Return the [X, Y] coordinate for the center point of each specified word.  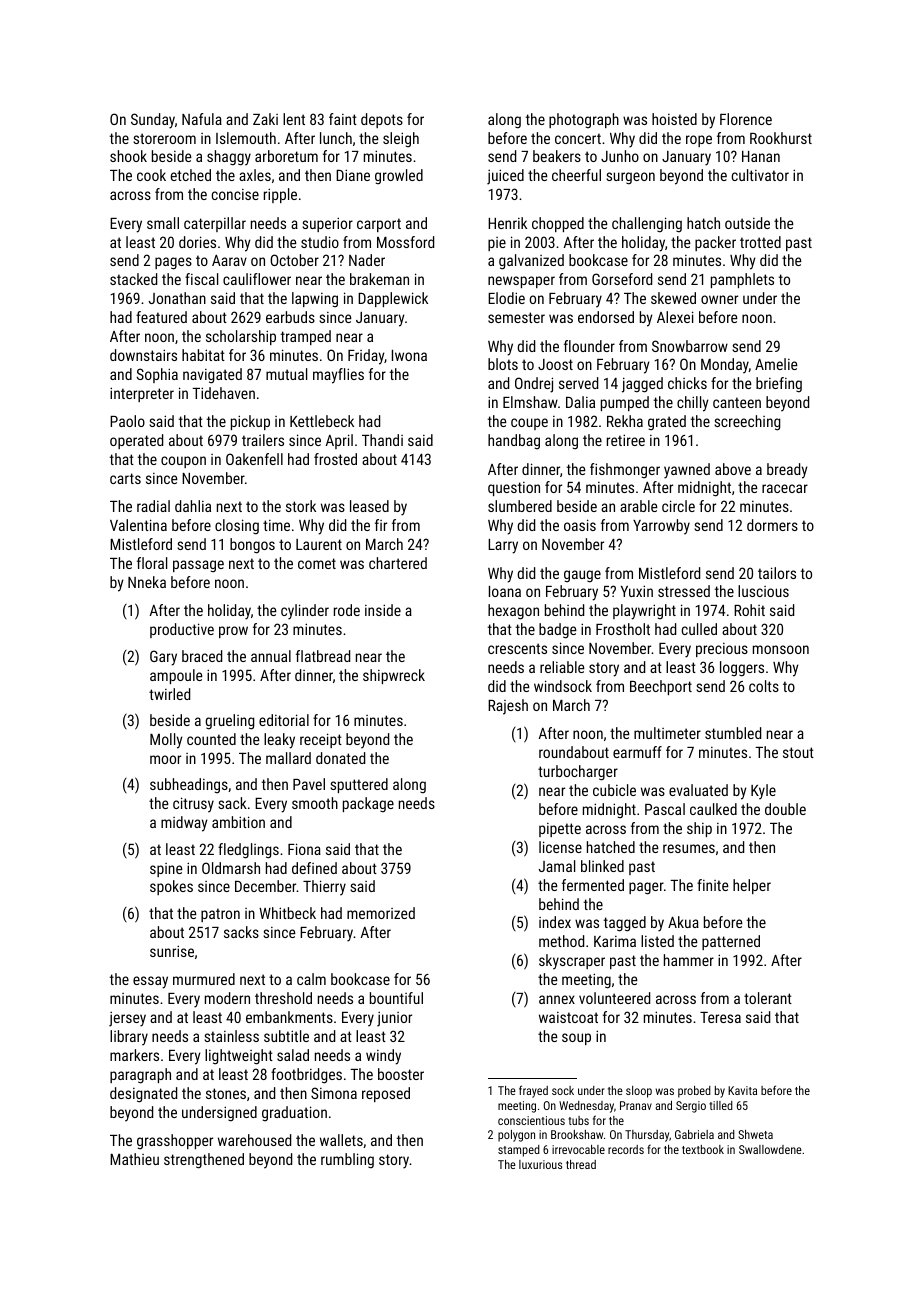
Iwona [409, 355]
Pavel [309, 784]
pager [646, 888]
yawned [687, 471]
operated [136, 441]
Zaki [265, 119]
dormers [772, 525]
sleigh [401, 140]
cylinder [305, 612]
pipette [560, 830]
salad [293, 1055]
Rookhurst [781, 138]
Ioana [505, 591]
